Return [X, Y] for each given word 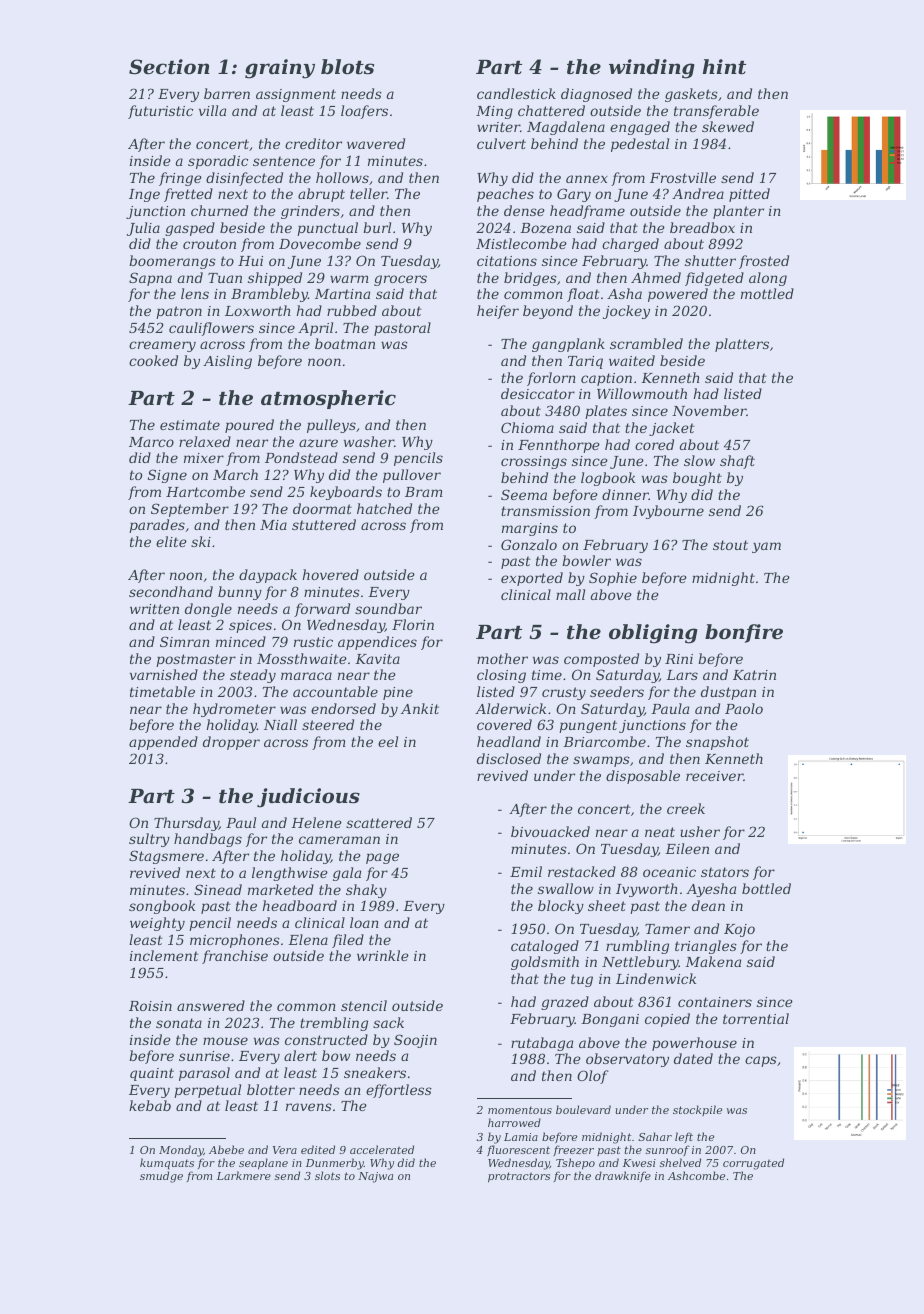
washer [369, 441]
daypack [268, 576]
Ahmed [656, 277]
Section [169, 67]
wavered [376, 143]
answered [211, 1005]
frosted [764, 262]
